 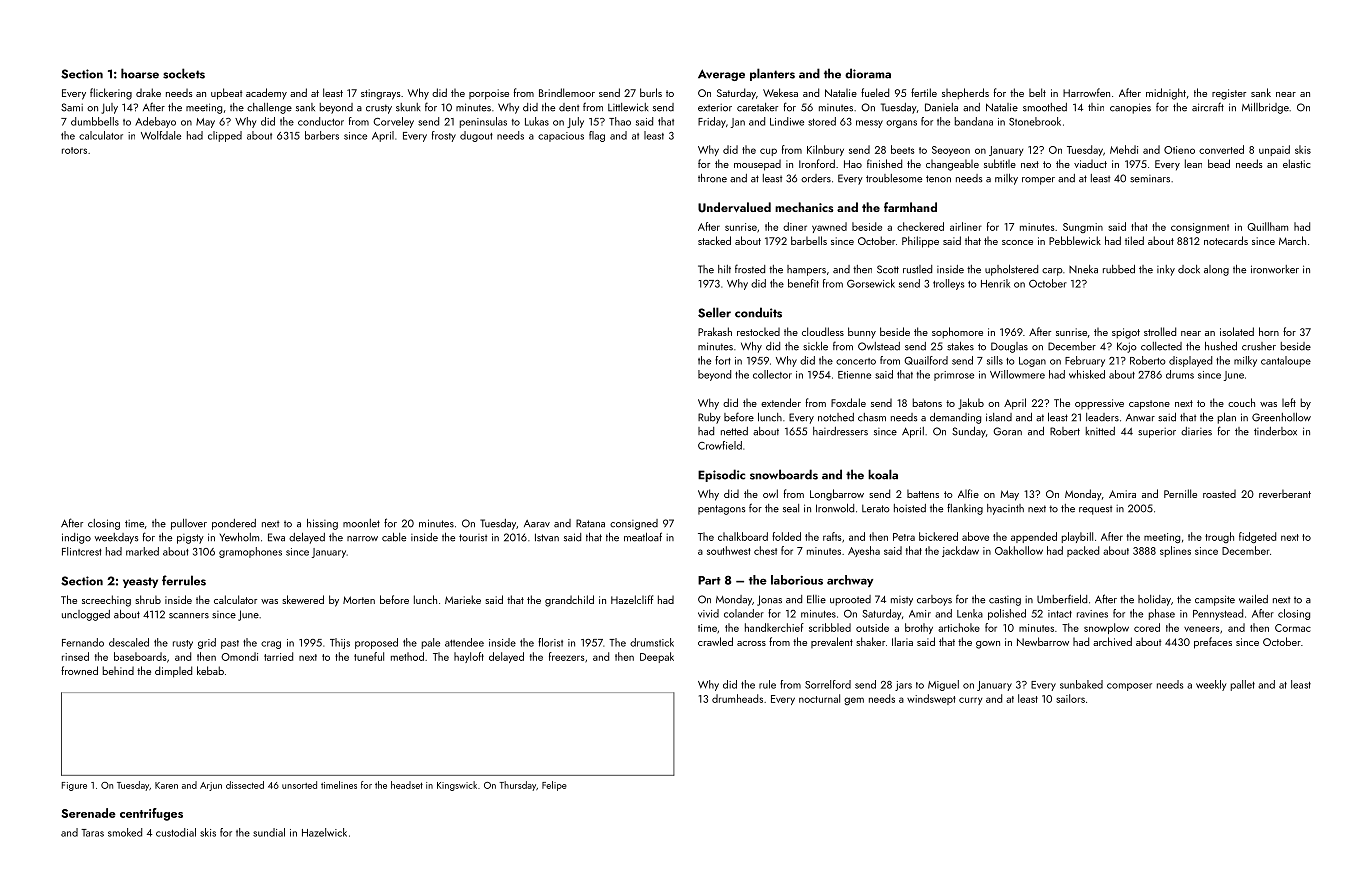 I want to click on sockets, so click(x=184, y=73).
